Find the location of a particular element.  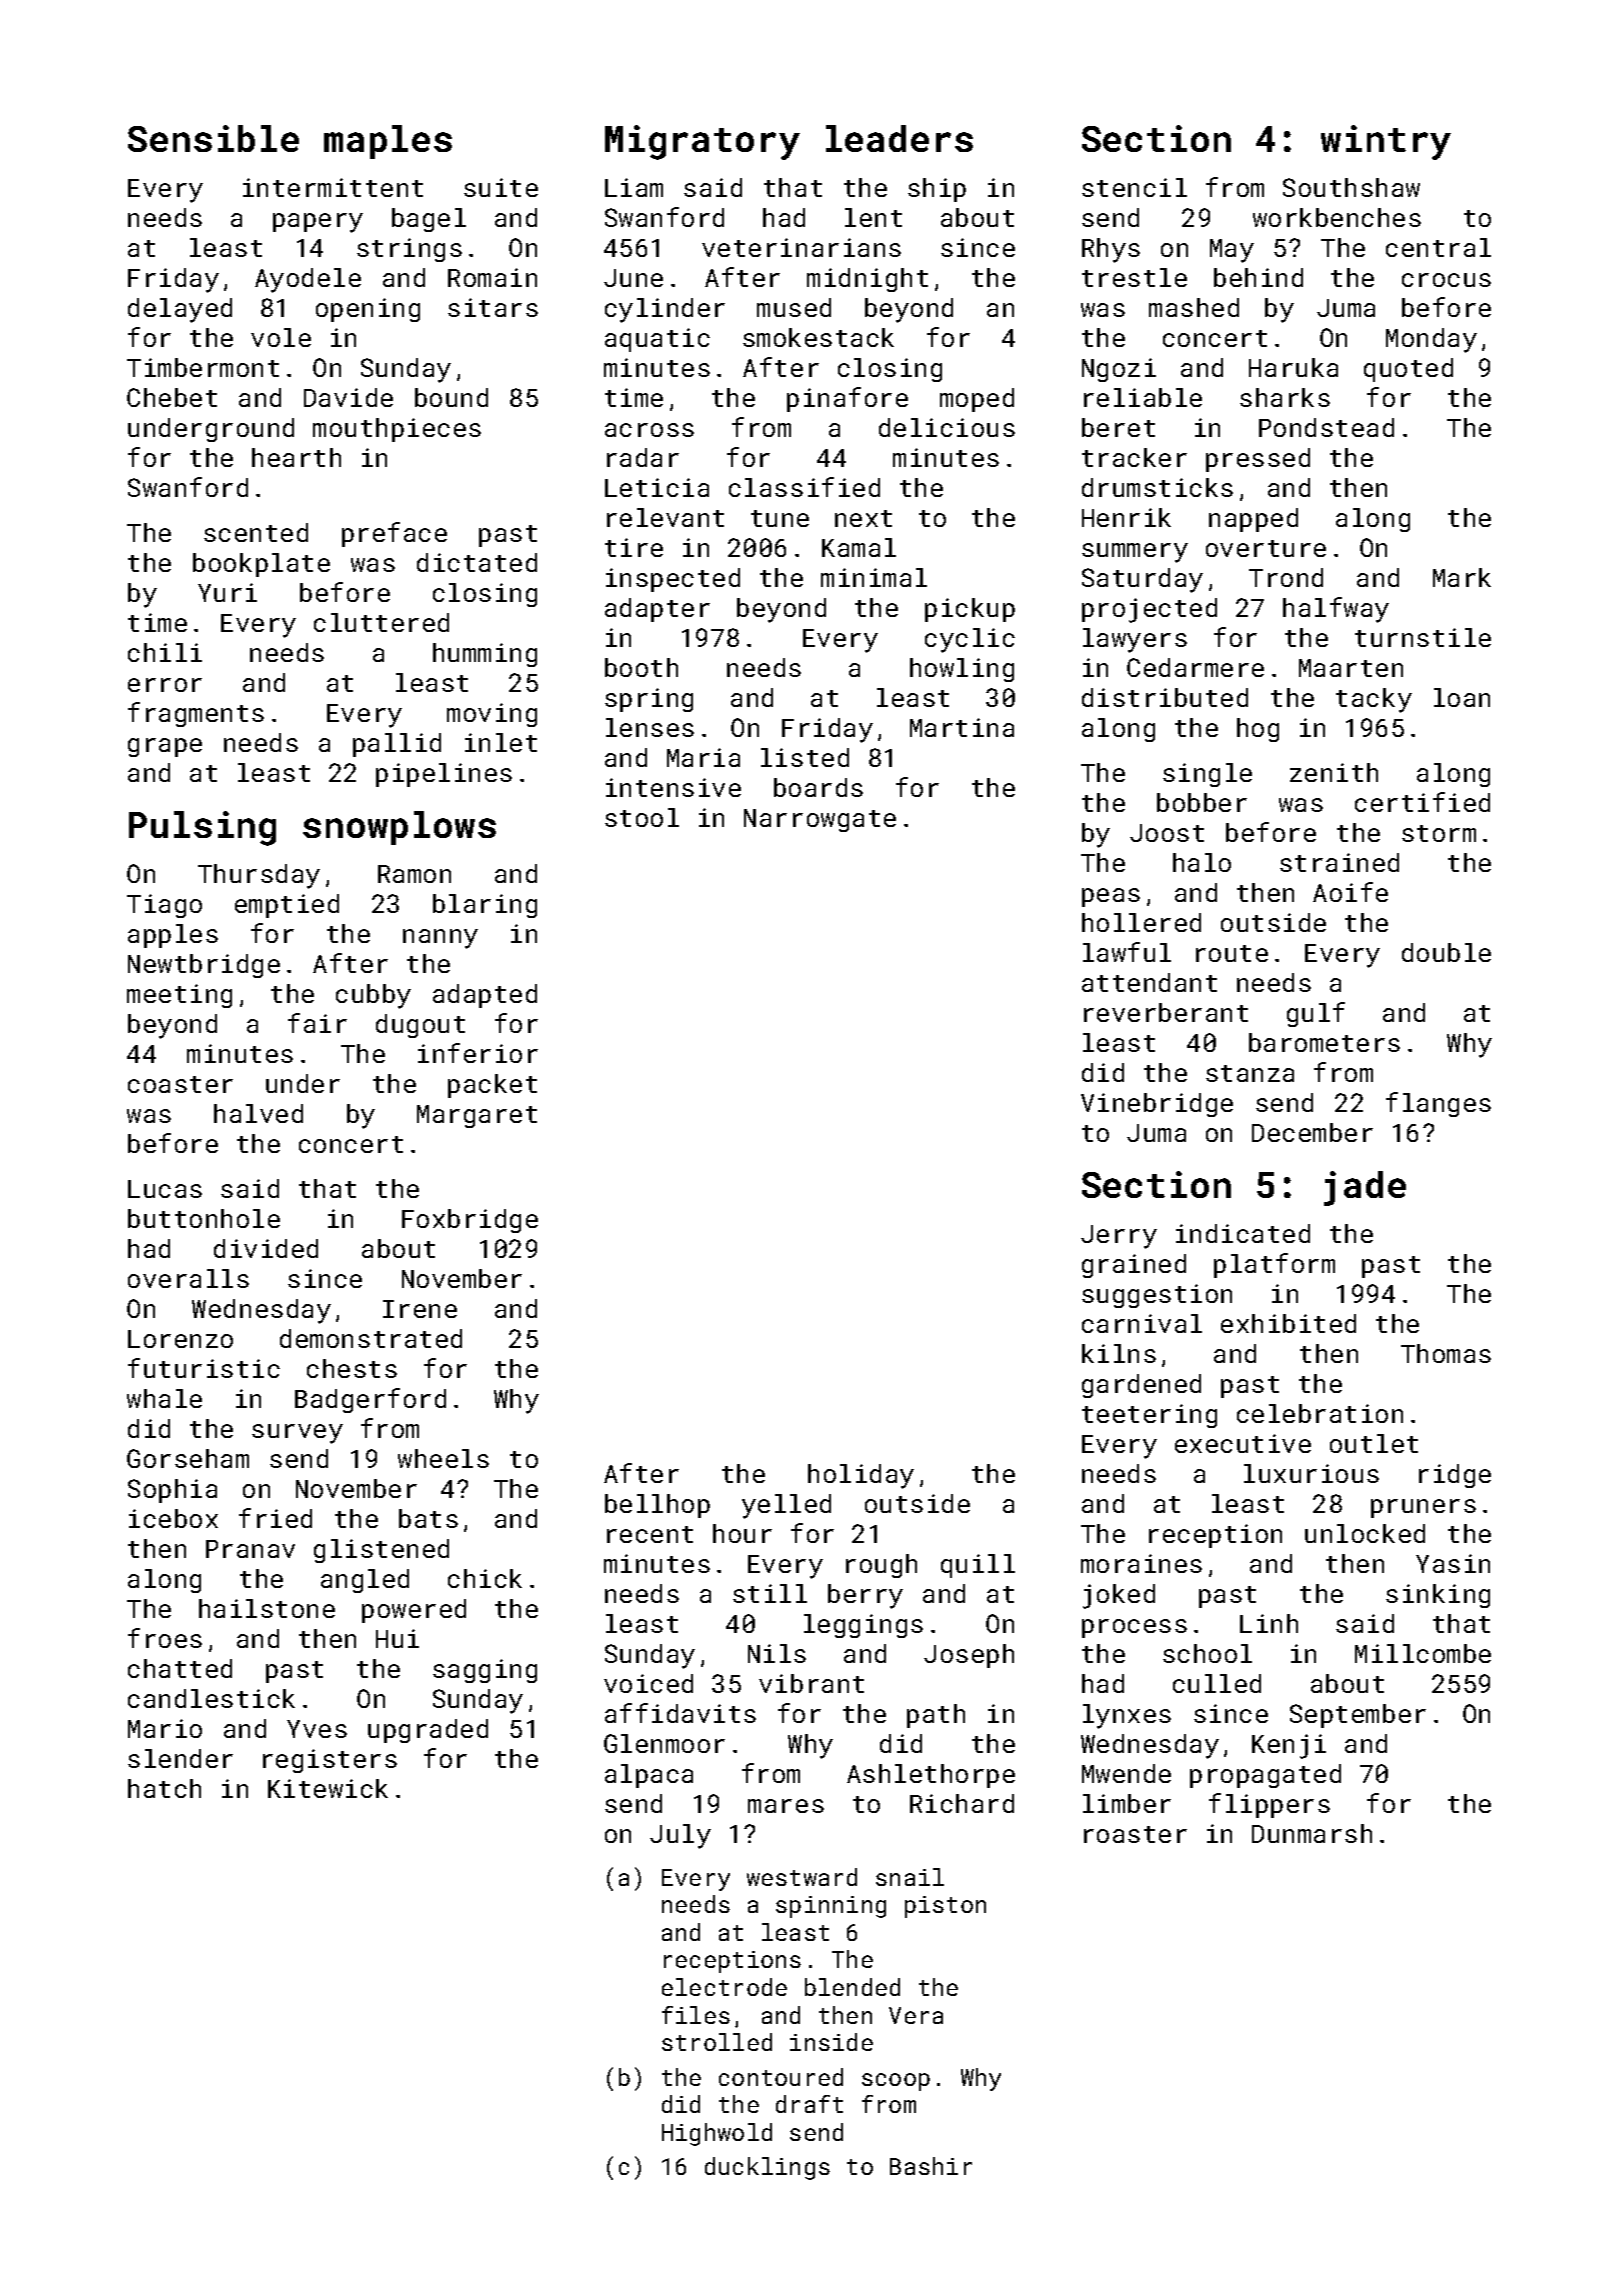

Jerry is located at coordinates (1119, 1237).
